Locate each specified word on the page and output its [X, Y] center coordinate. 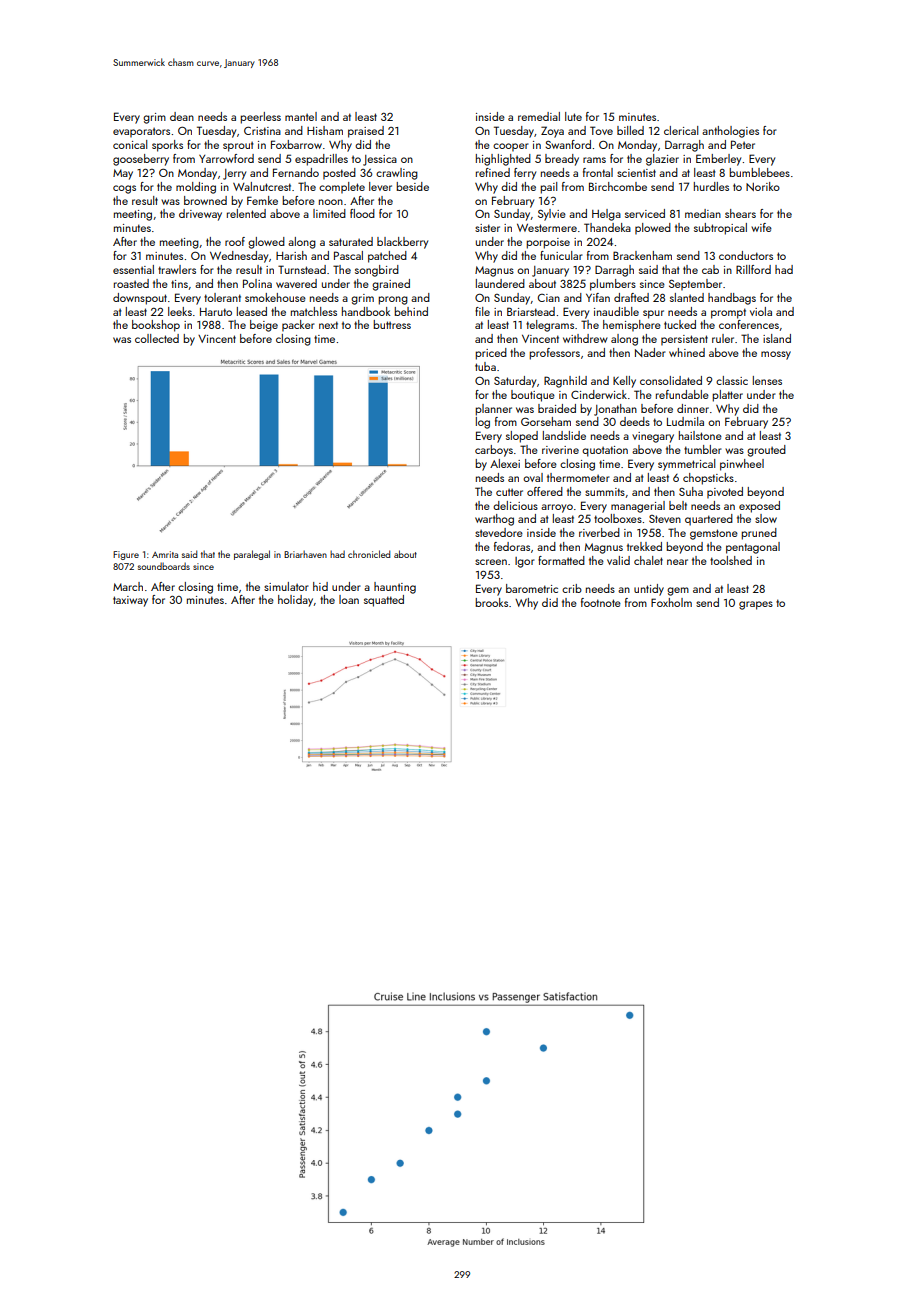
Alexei [505, 463]
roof [235, 241]
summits [605, 492]
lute [573, 116]
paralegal [252, 555]
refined [493, 172]
